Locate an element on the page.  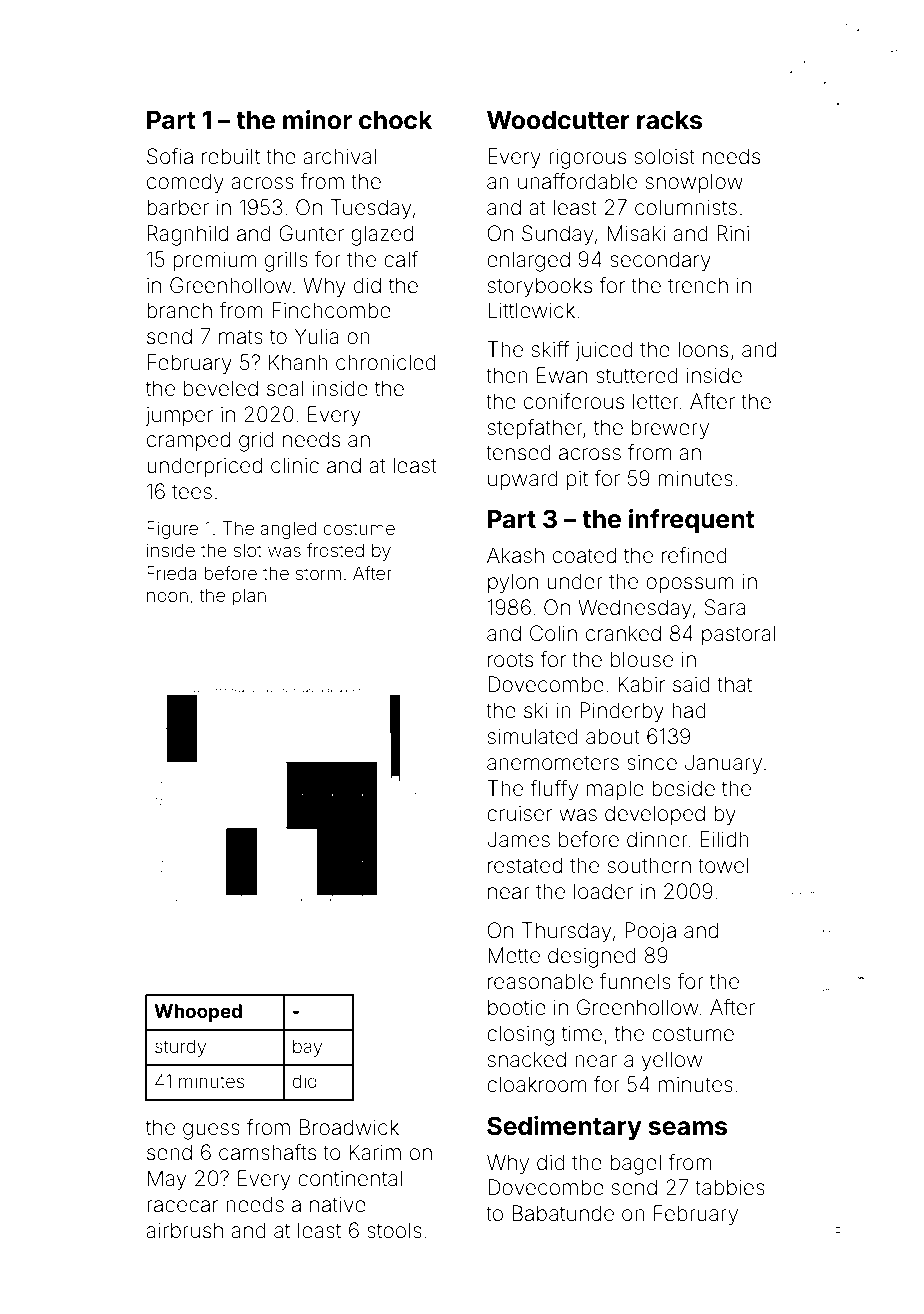
jumper is located at coordinates (179, 416).
